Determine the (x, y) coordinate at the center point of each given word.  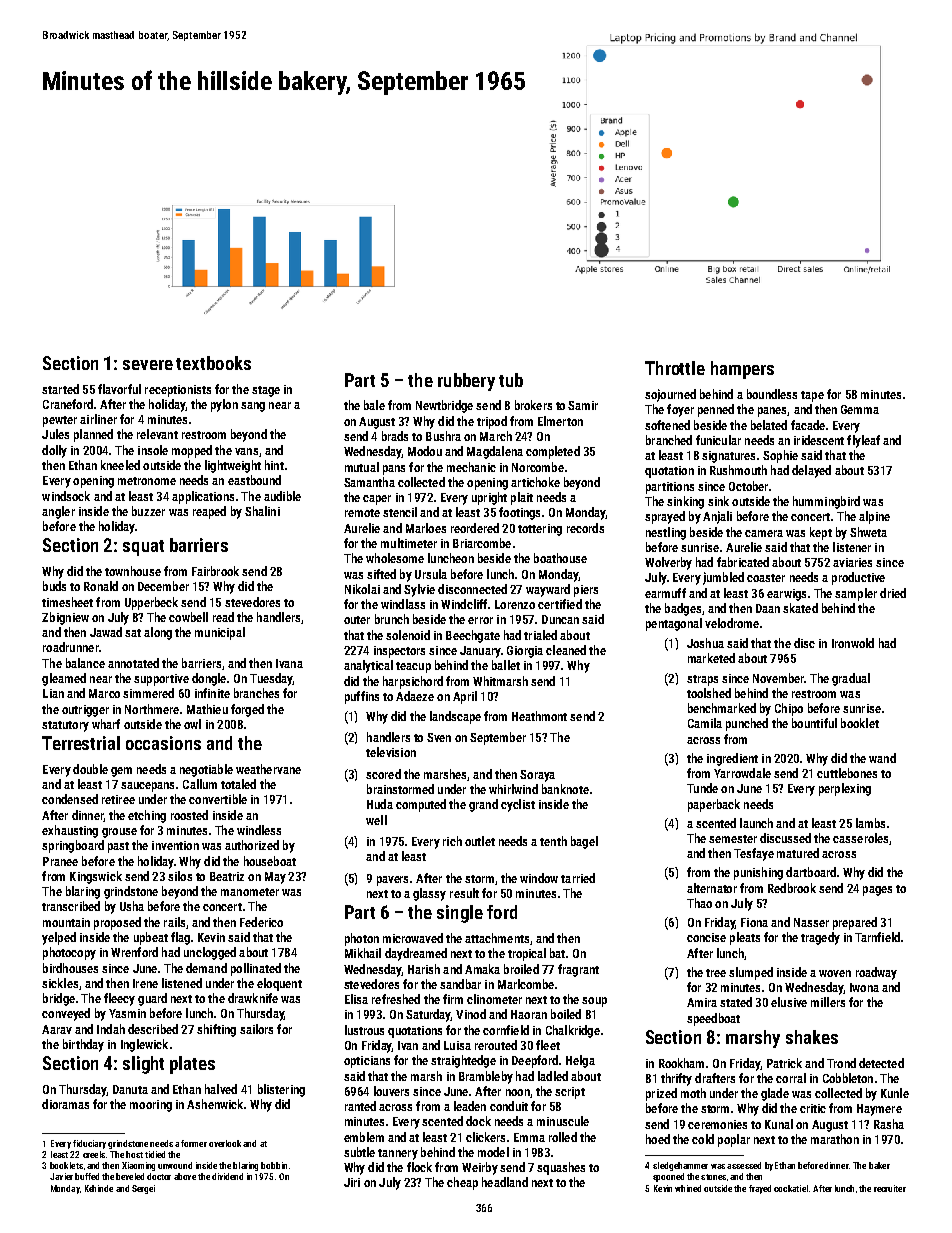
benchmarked (722, 708)
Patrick (784, 1063)
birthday (83, 1045)
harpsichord (413, 682)
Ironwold (853, 643)
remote (362, 513)
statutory (65, 726)
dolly (54, 451)
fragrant (578, 970)
